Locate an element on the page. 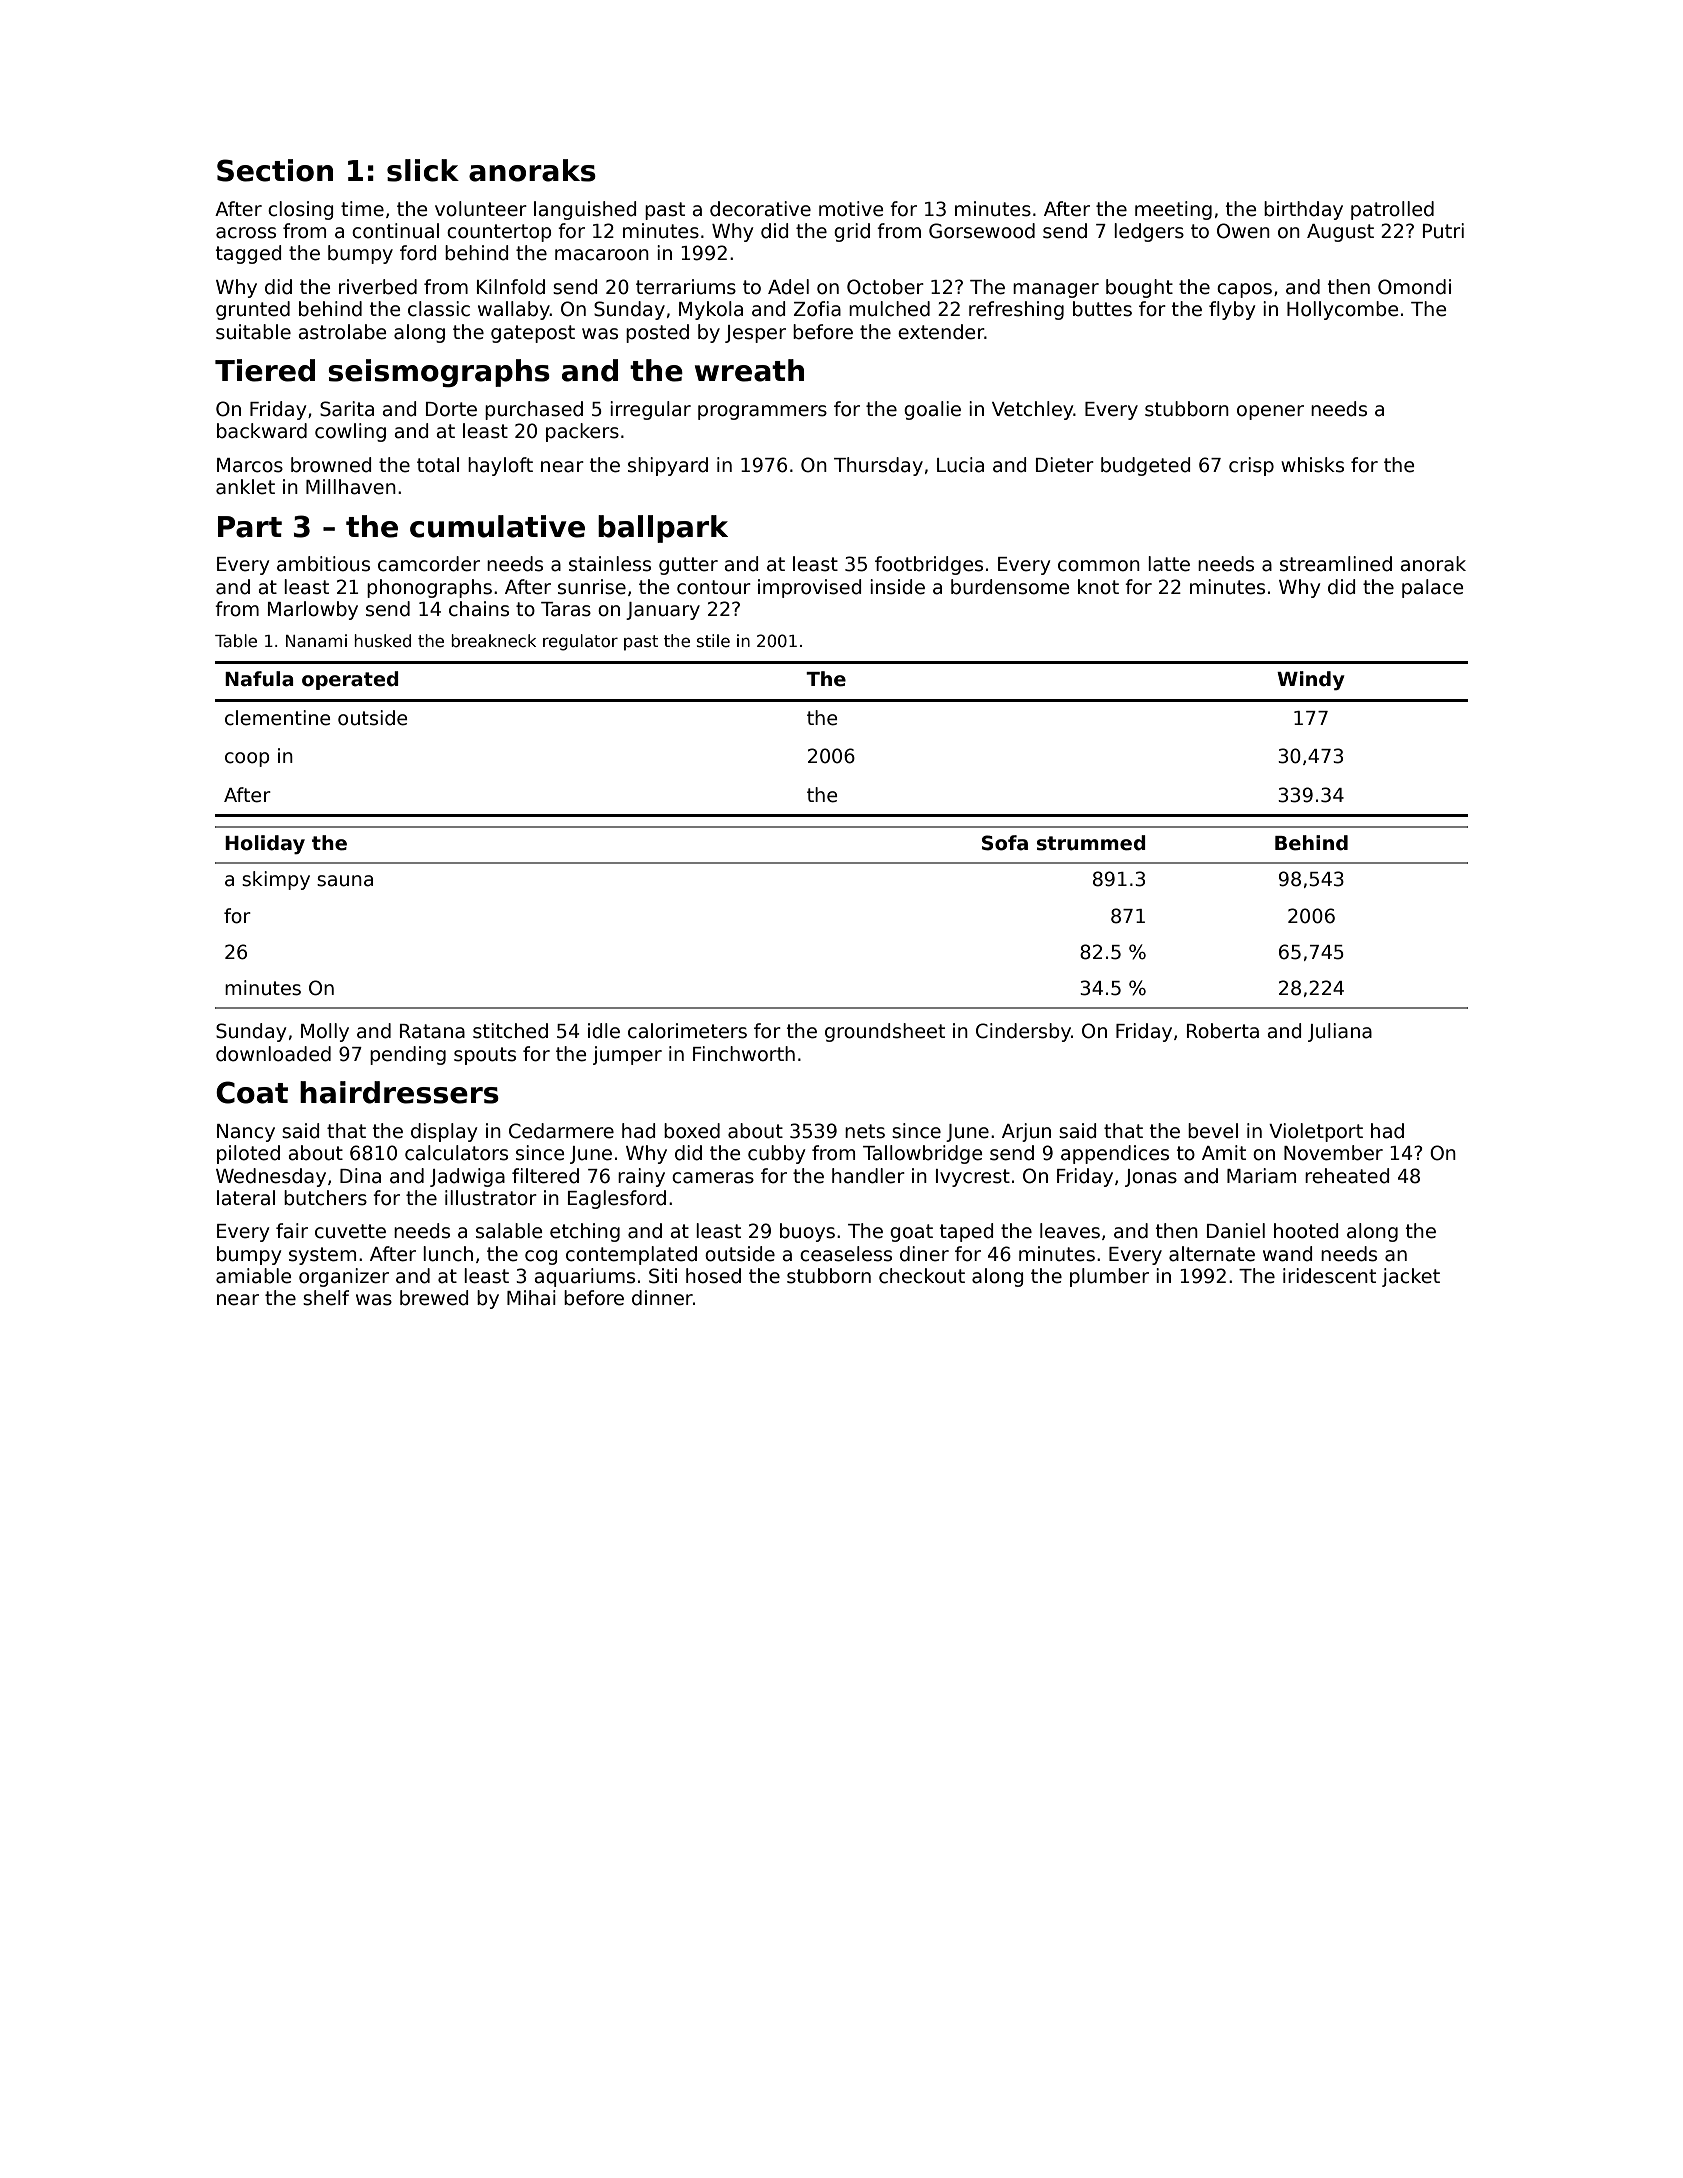 The image size is (1683, 2178). slick is located at coordinates (423, 170).
